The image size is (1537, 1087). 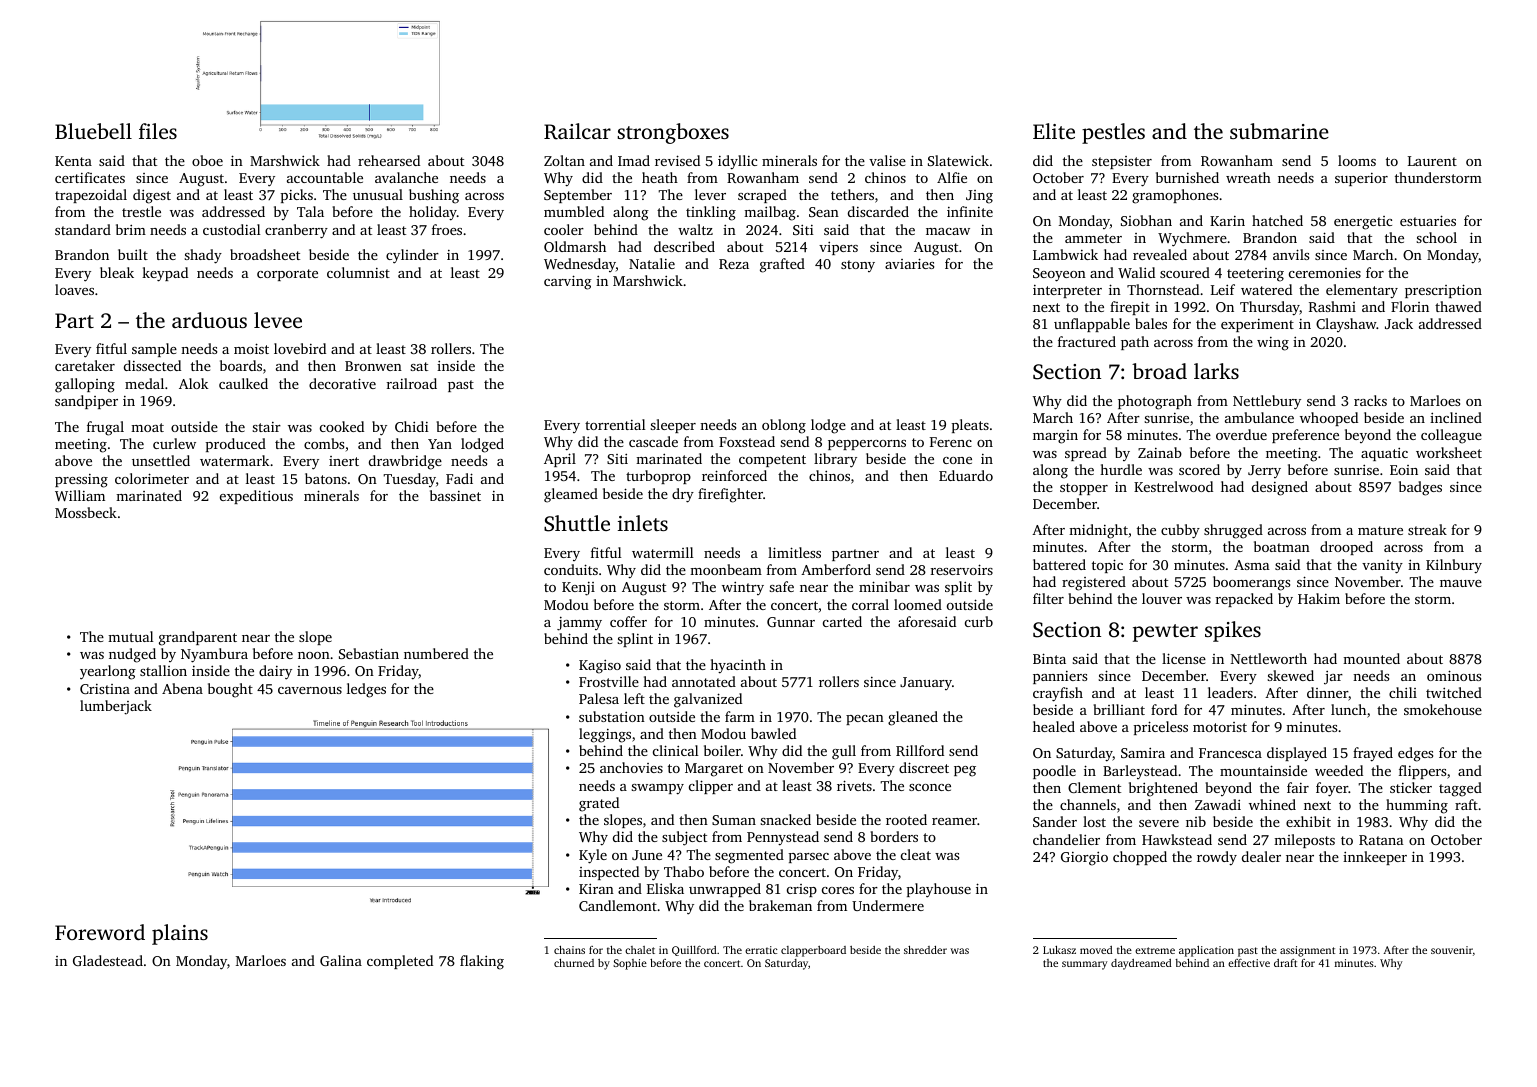 What do you see at coordinates (1054, 131) in the screenshot?
I see `Elite` at bounding box center [1054, 131].
